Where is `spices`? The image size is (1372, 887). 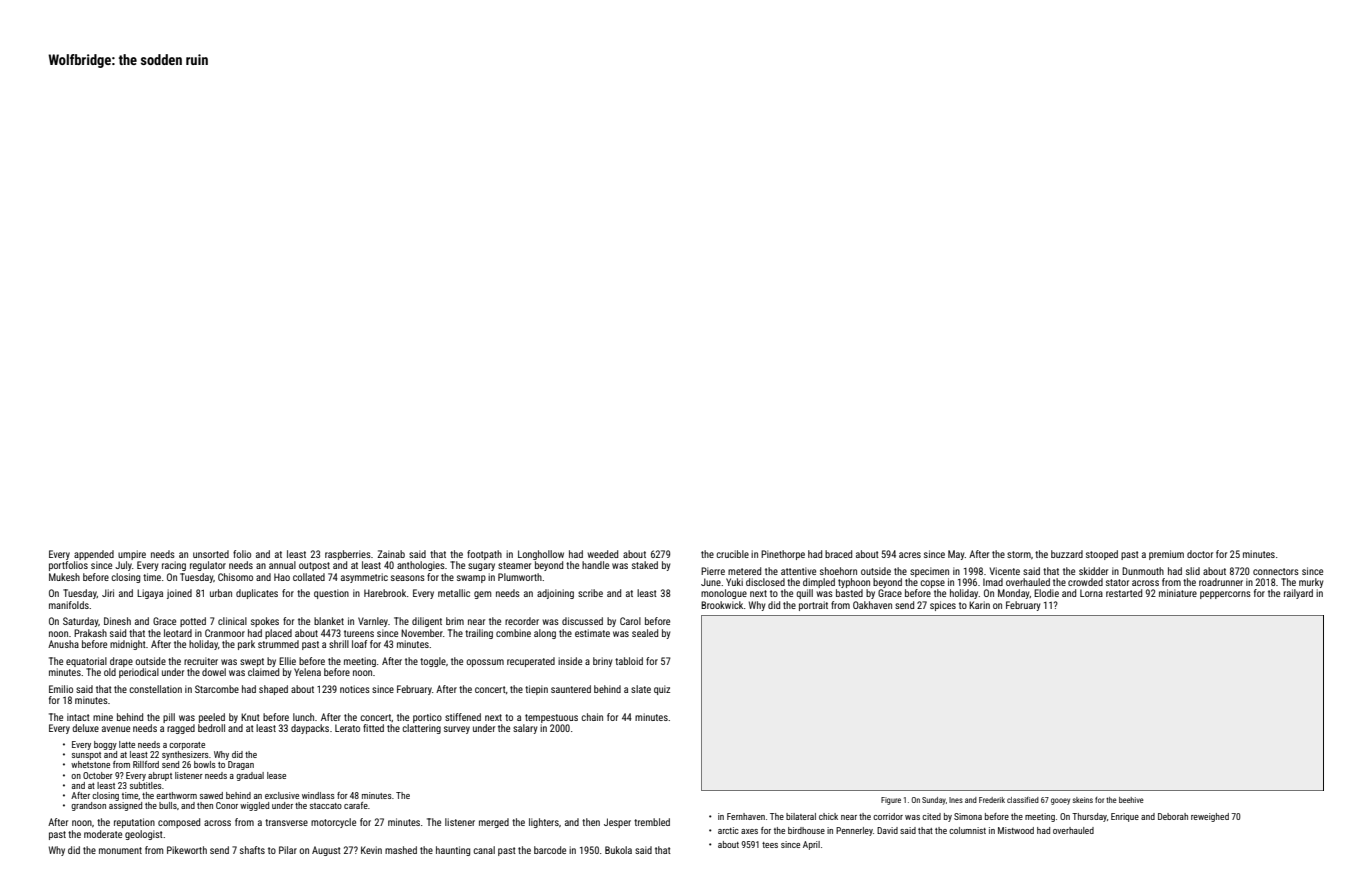 spices is located at coordinates (943, 606).
